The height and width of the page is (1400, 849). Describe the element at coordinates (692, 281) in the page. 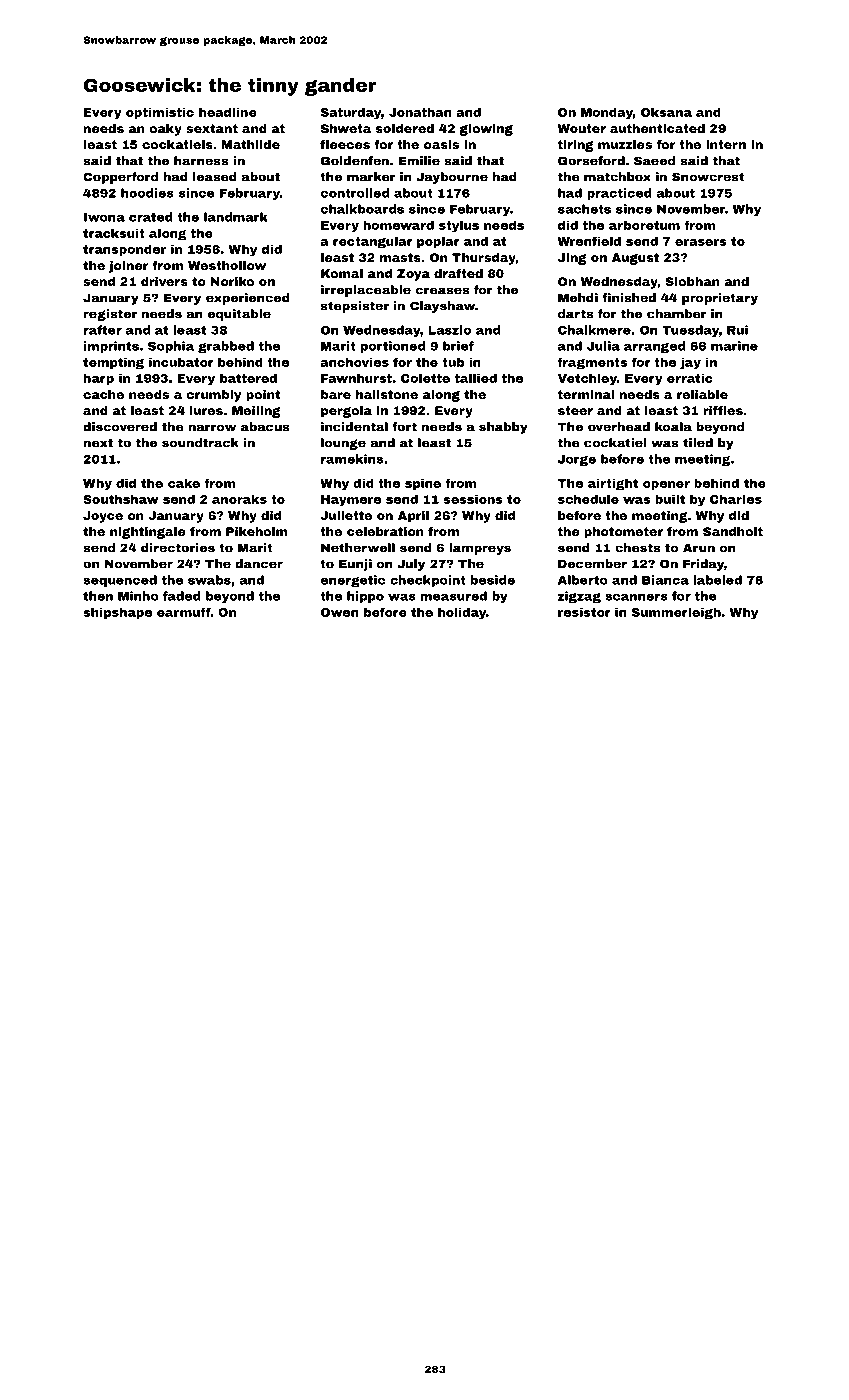

I see `Siobhan` at that location.
